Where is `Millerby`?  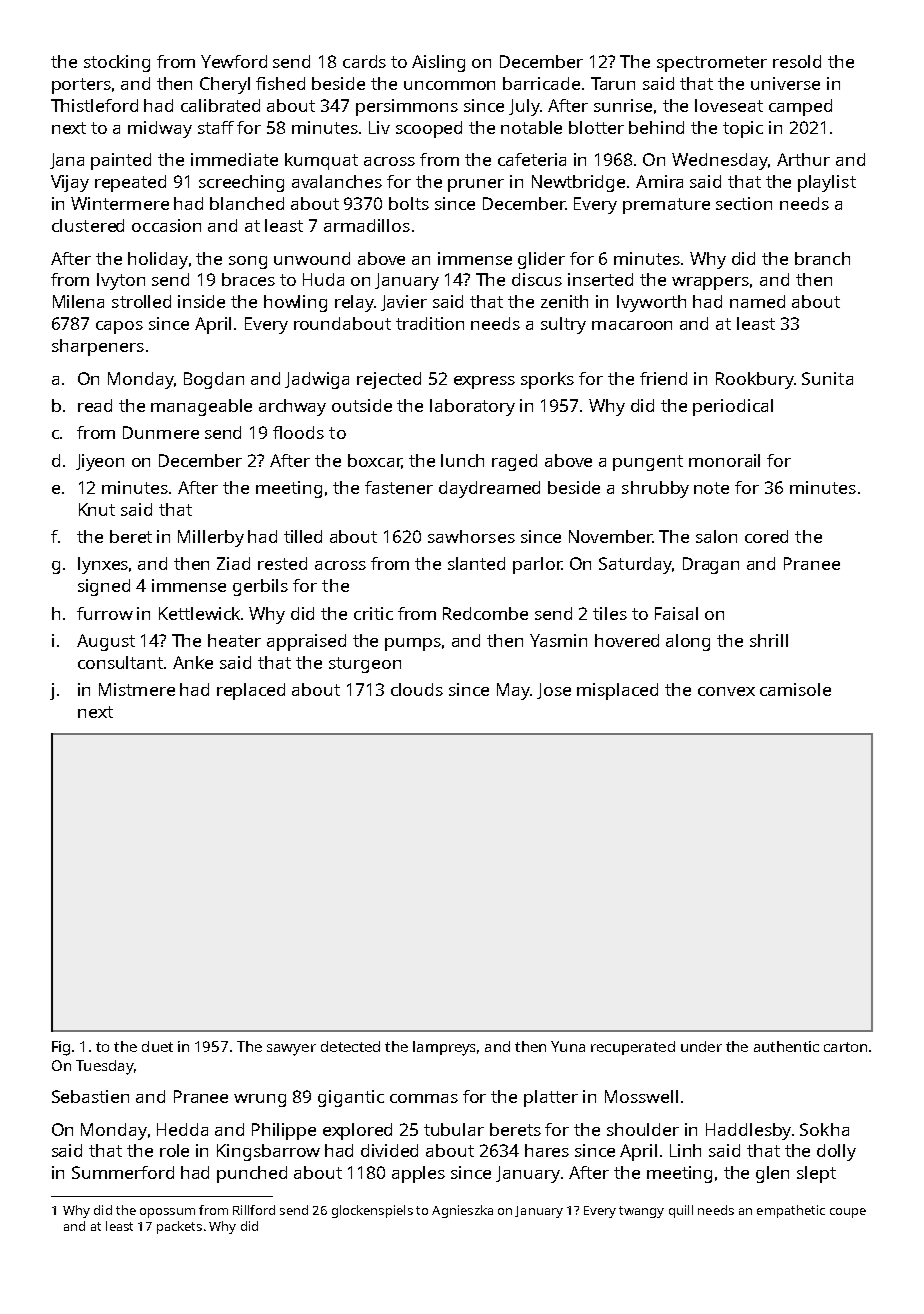 Millerby is located at coordinates (211, 538).
